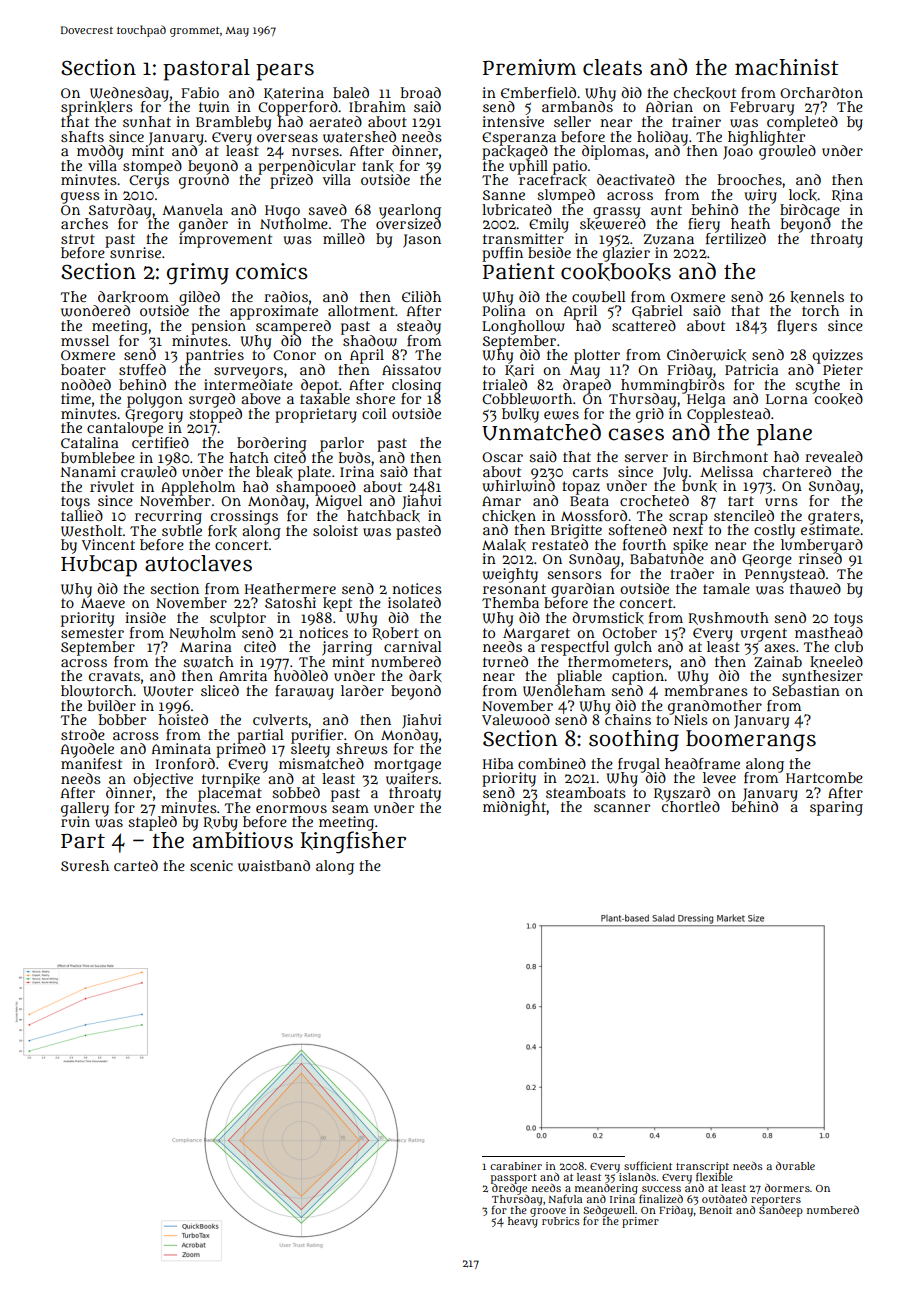 The image size is (924, 1308). I want to click on chortled, so click(691, 806).
